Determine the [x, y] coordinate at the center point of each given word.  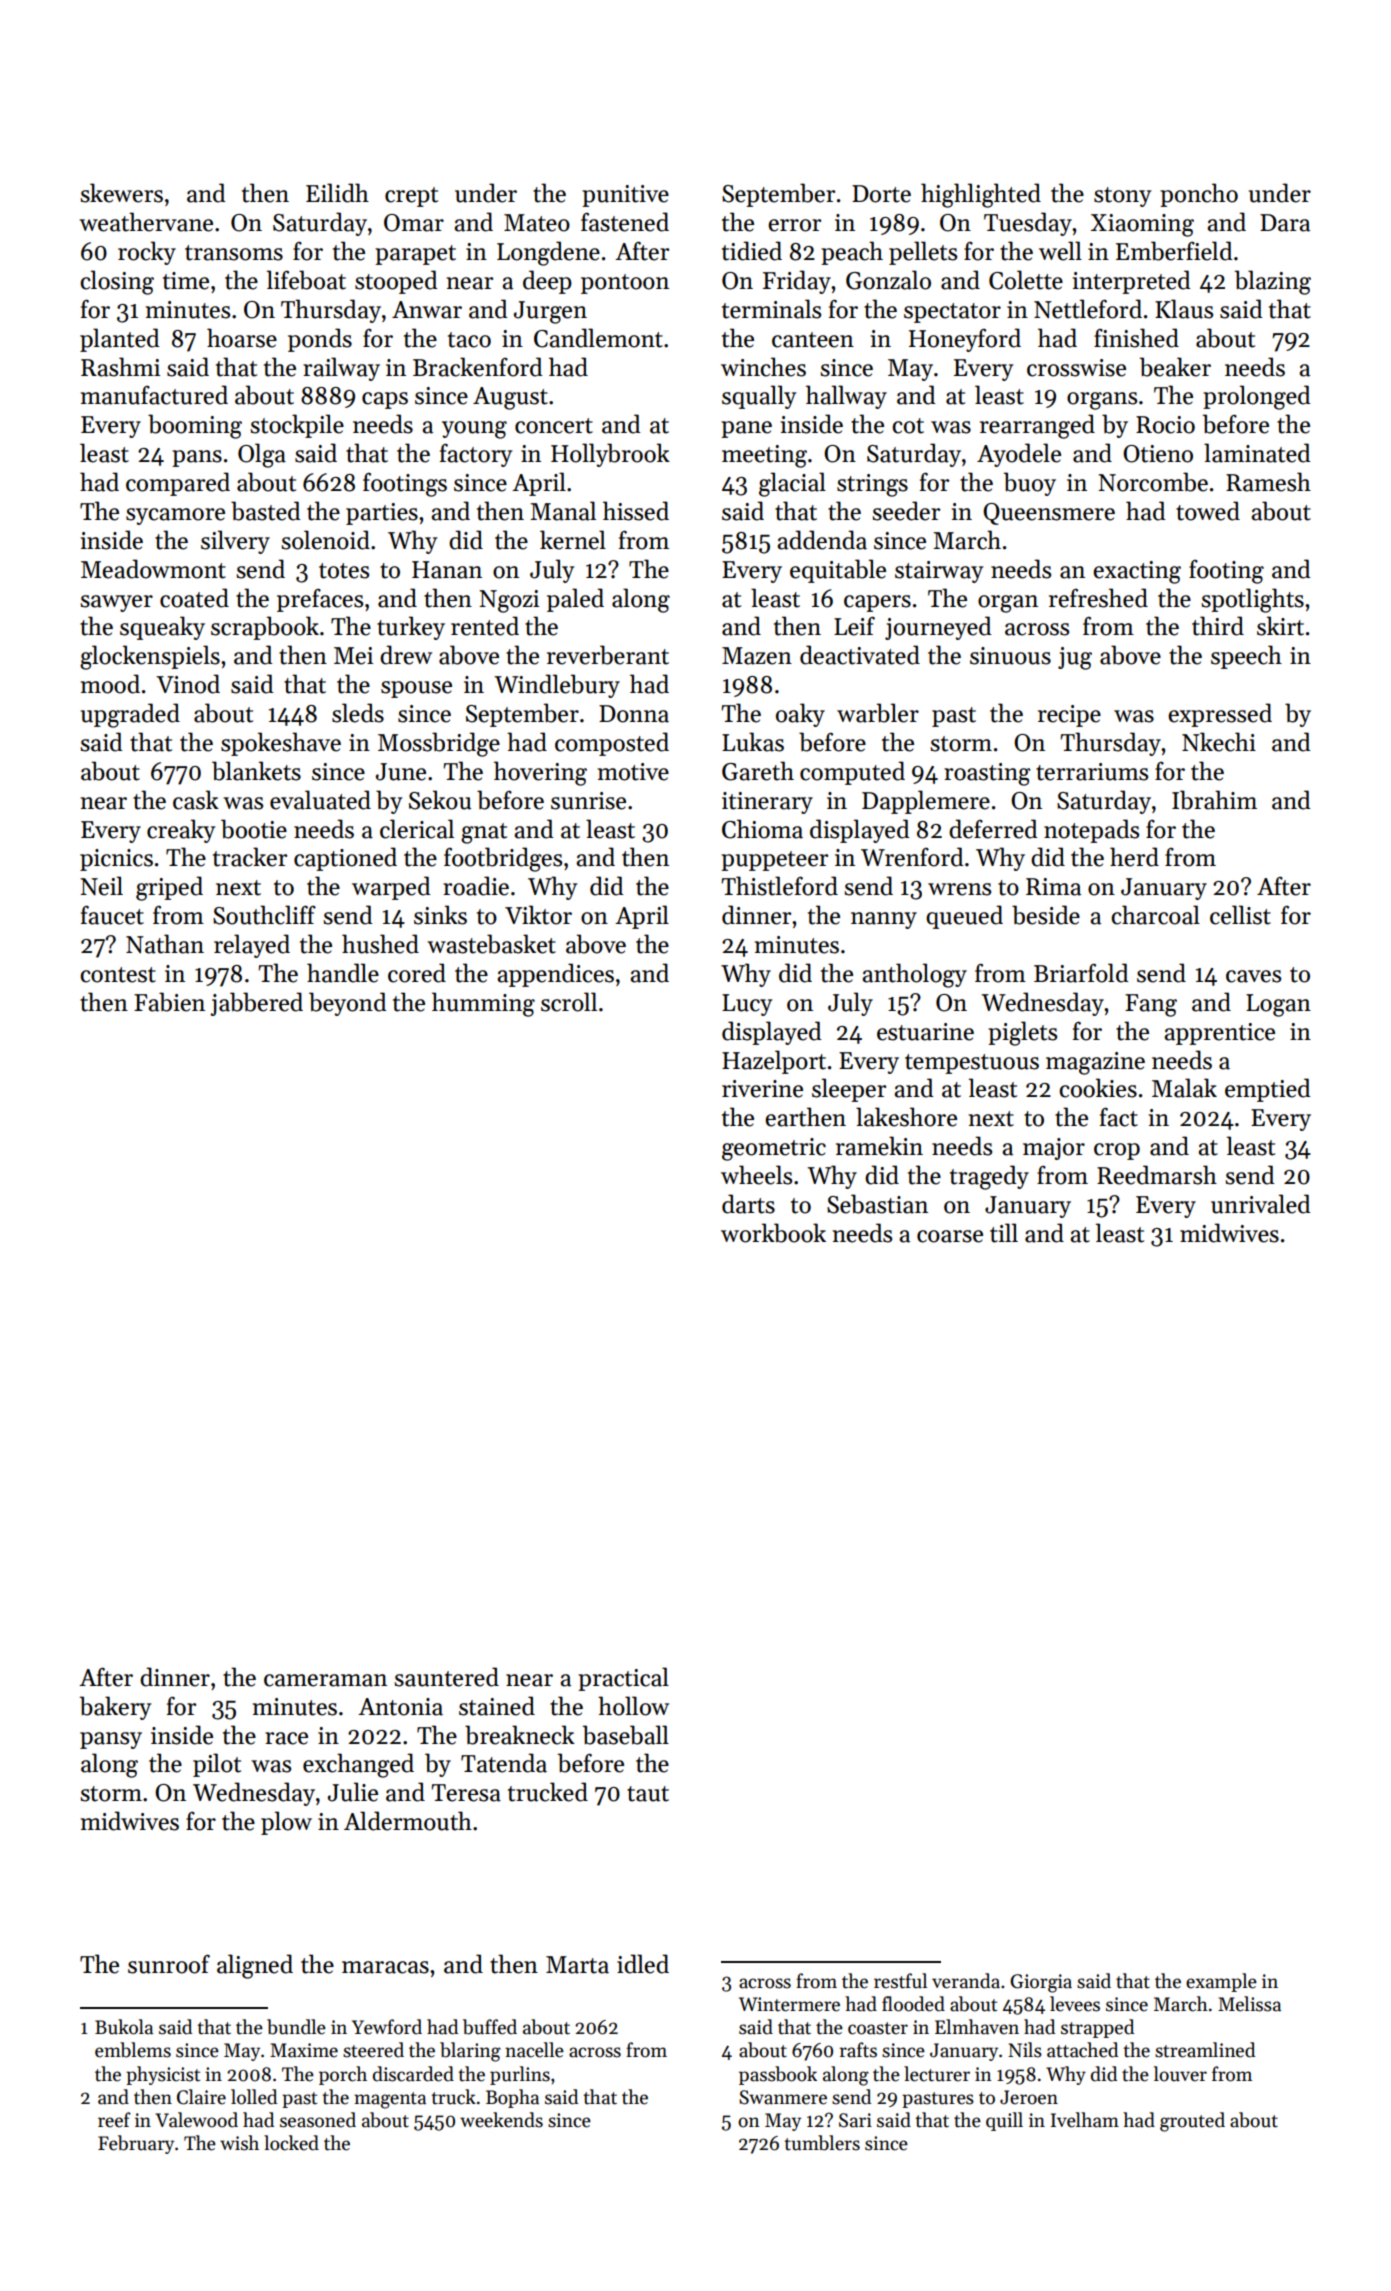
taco [469, 340]
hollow [633, 1706]
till [1004, 1233]
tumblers [822, 2143]
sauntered [446, 1677]
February [136, 2144]
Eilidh [337, 193]
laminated [1257, 453]
